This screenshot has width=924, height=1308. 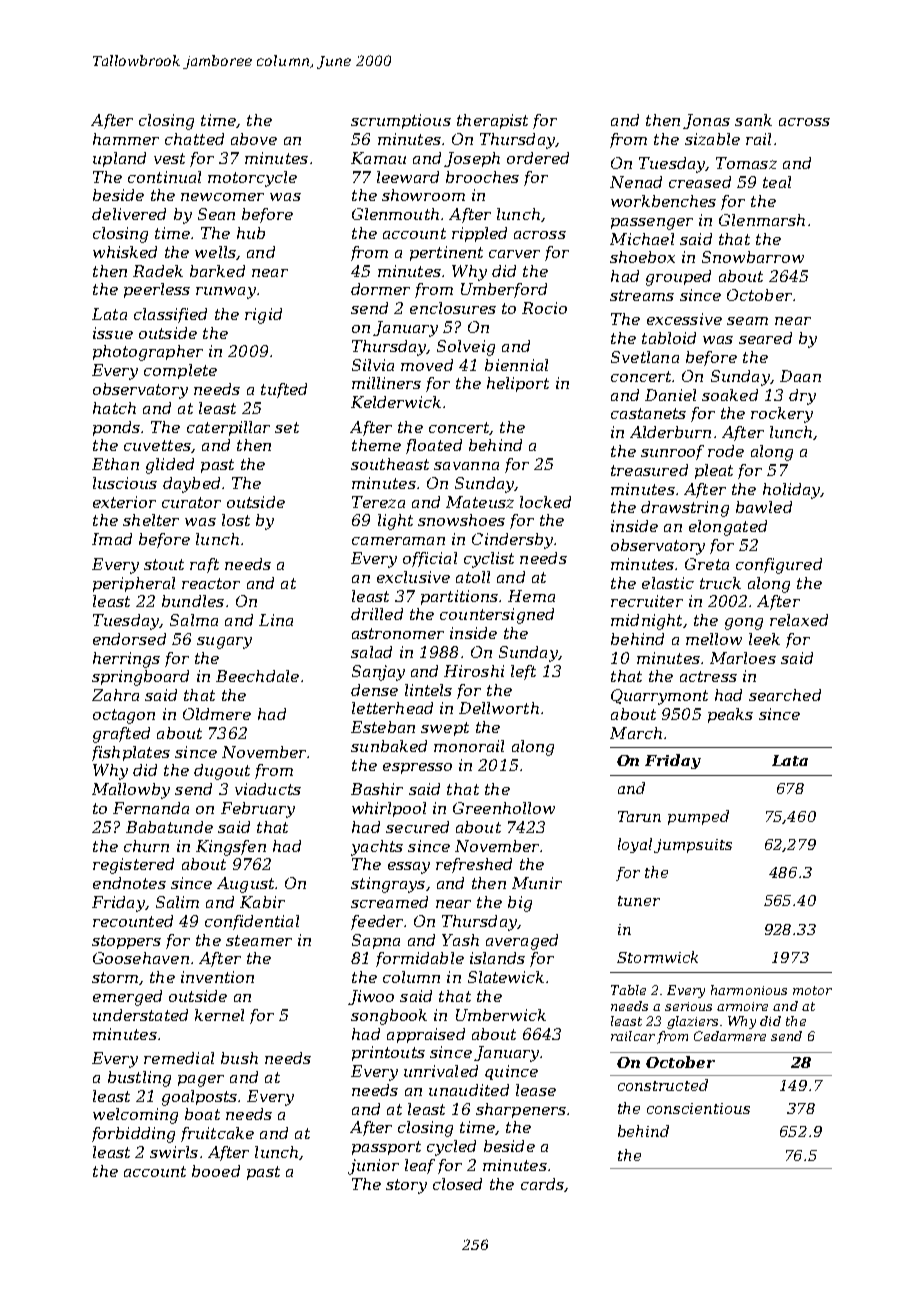 I want to click on cards, so click(x=542, y=1184).
